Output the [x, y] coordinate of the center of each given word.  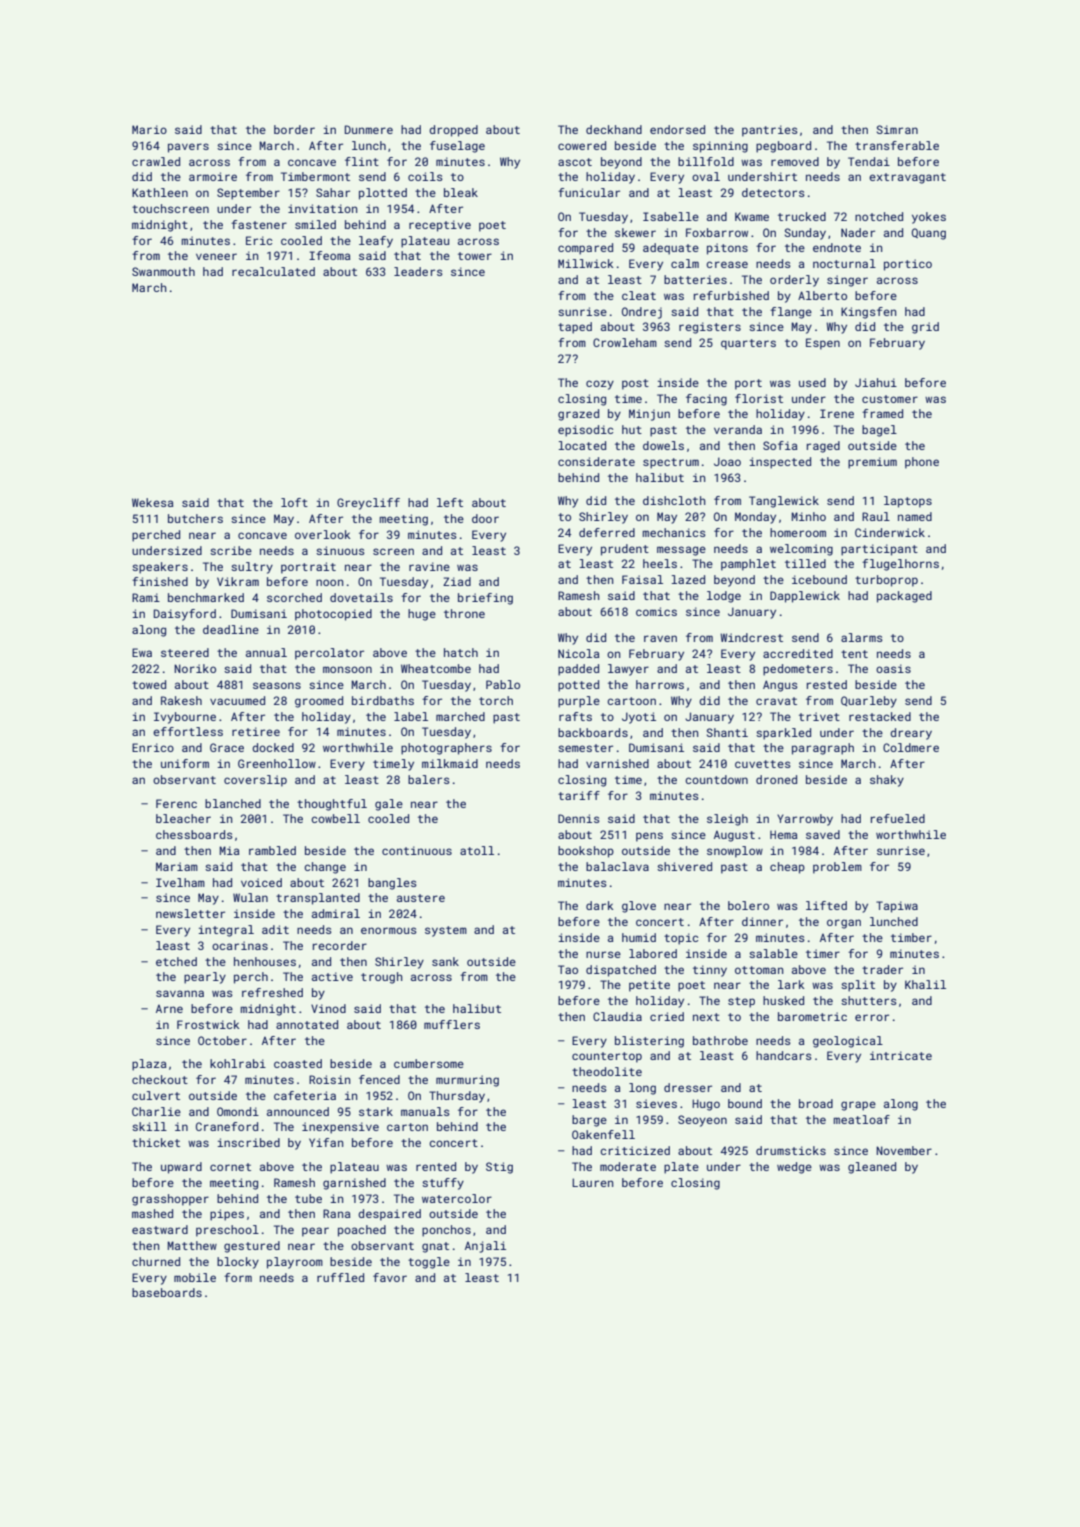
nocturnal [844, 263]
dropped [453, 131]
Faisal [642, 579]
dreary [911, 734]
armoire [213, 176]
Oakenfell [603, 1134]
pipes [227, 1215]
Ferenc [176, 803]
